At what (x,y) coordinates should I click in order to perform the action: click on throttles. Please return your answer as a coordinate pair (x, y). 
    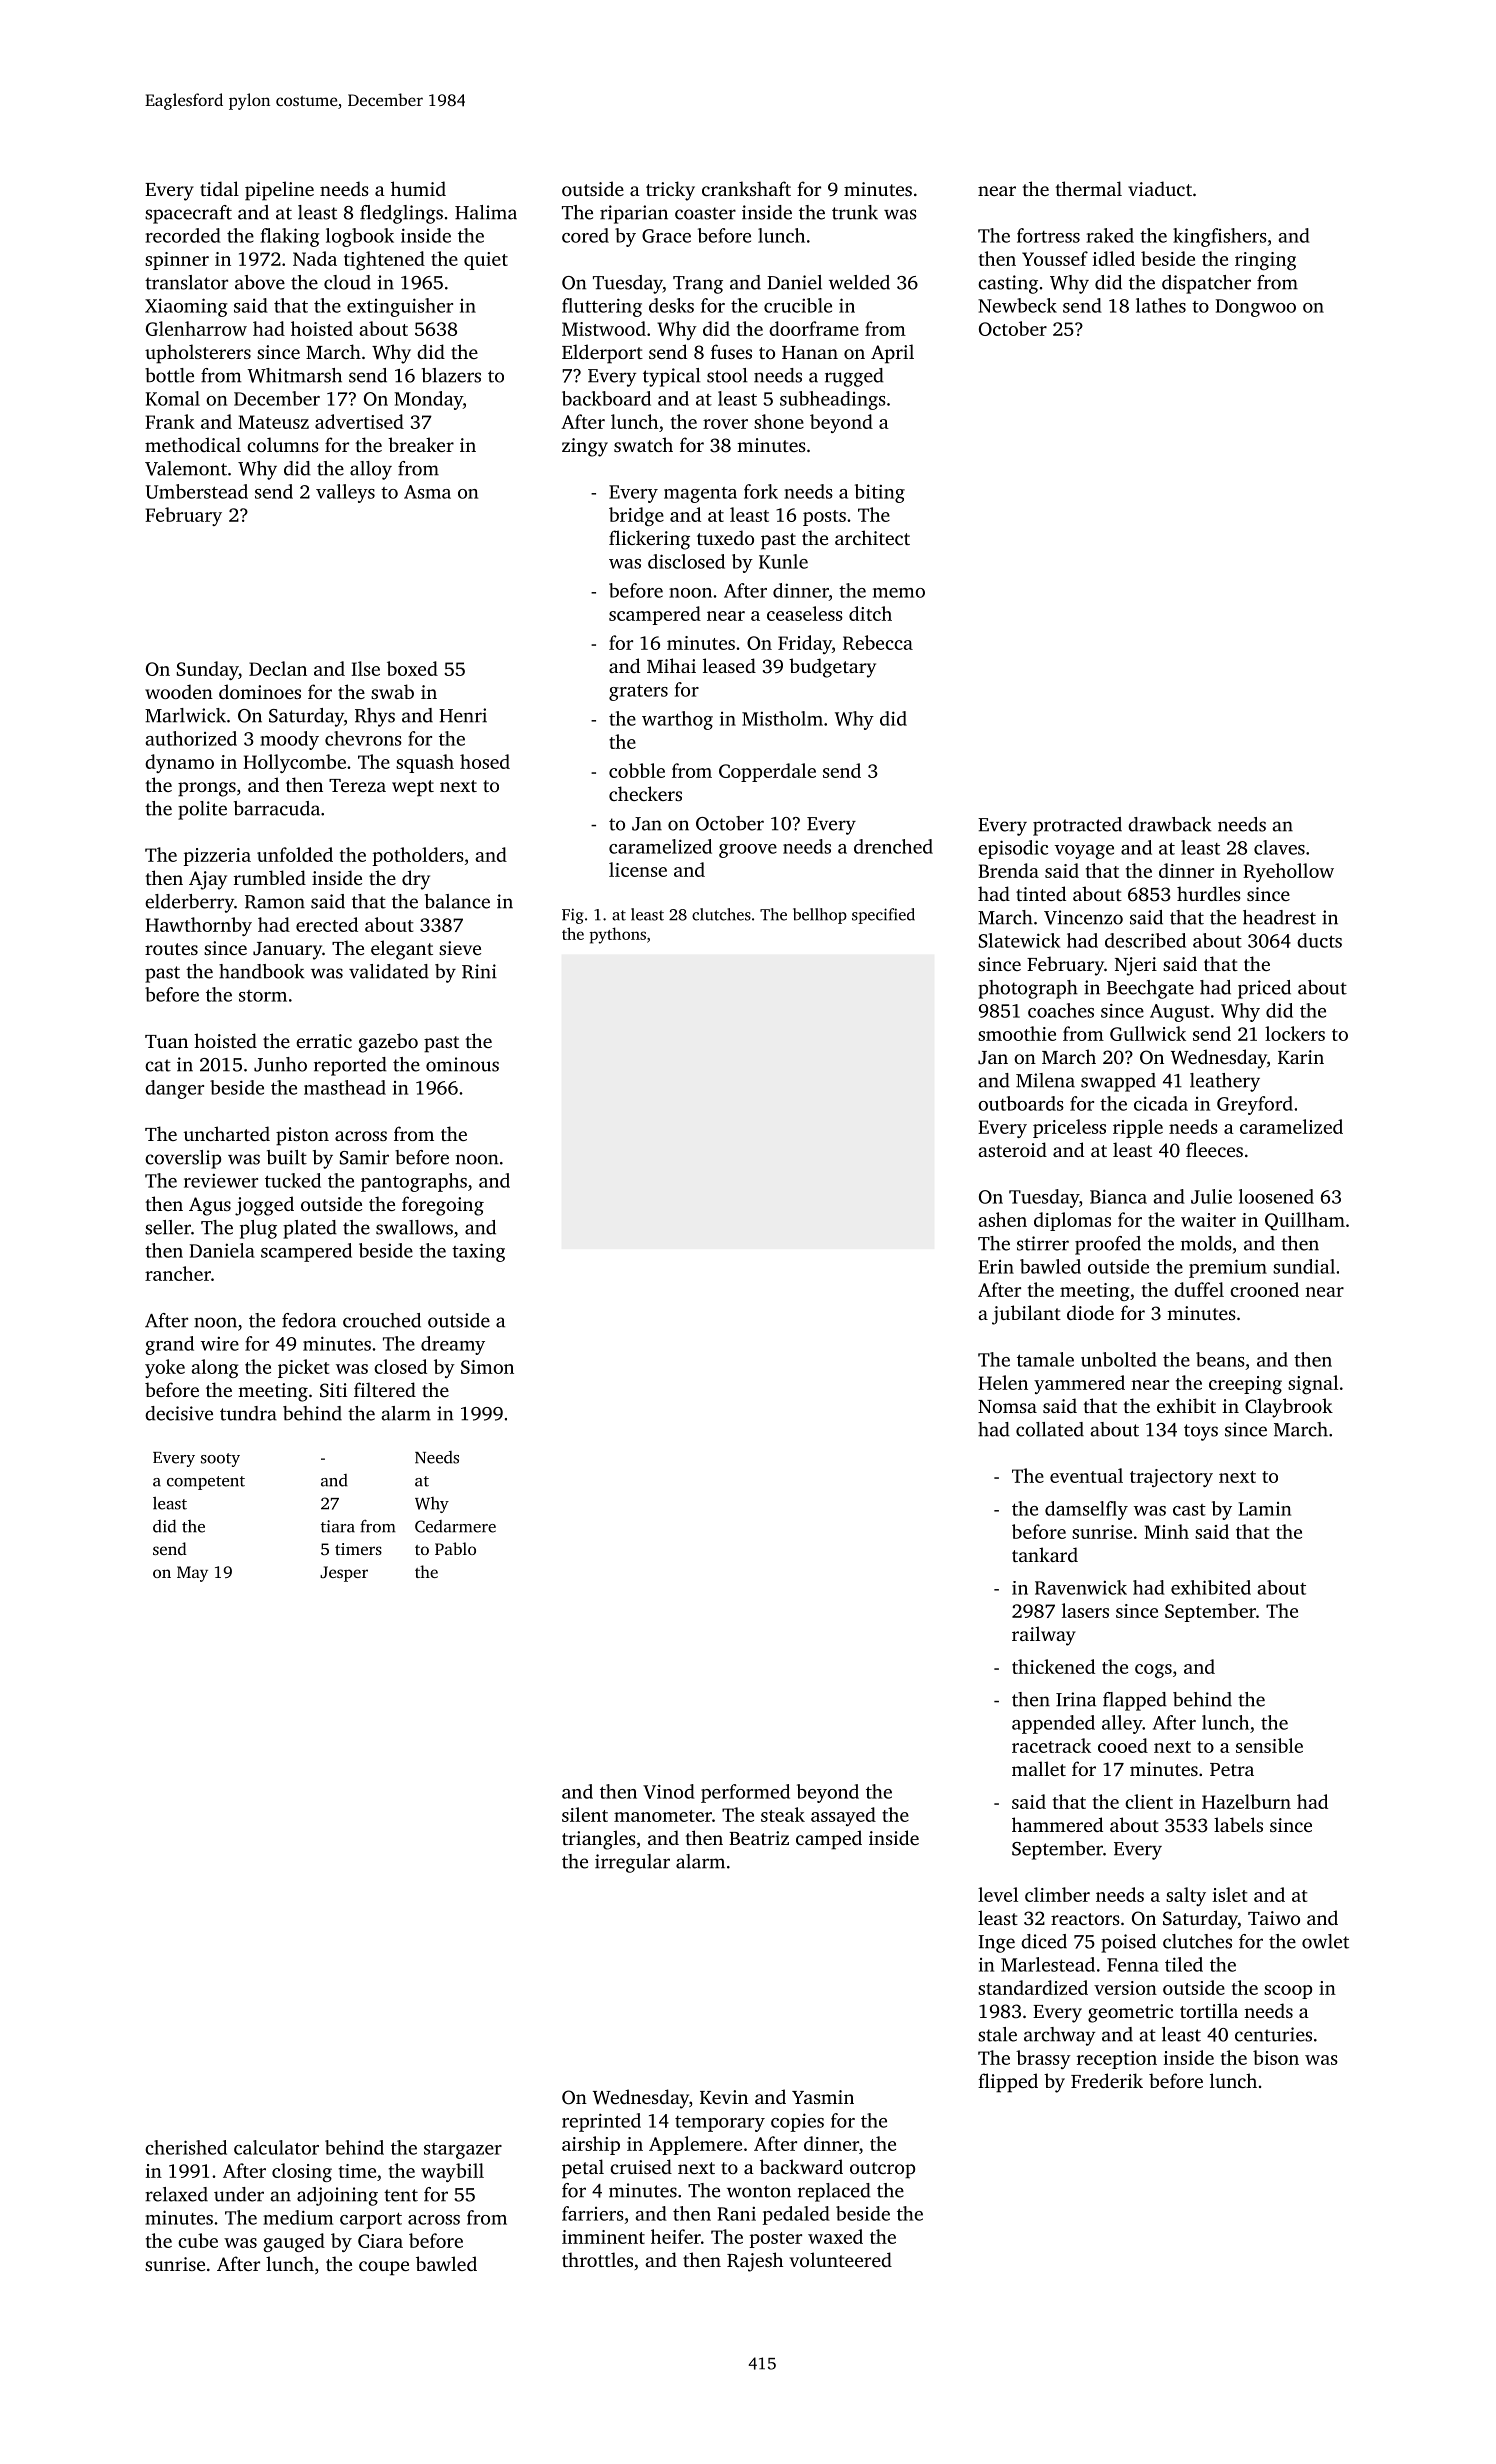
    Looking at the image, I should click on (597, 2259).
